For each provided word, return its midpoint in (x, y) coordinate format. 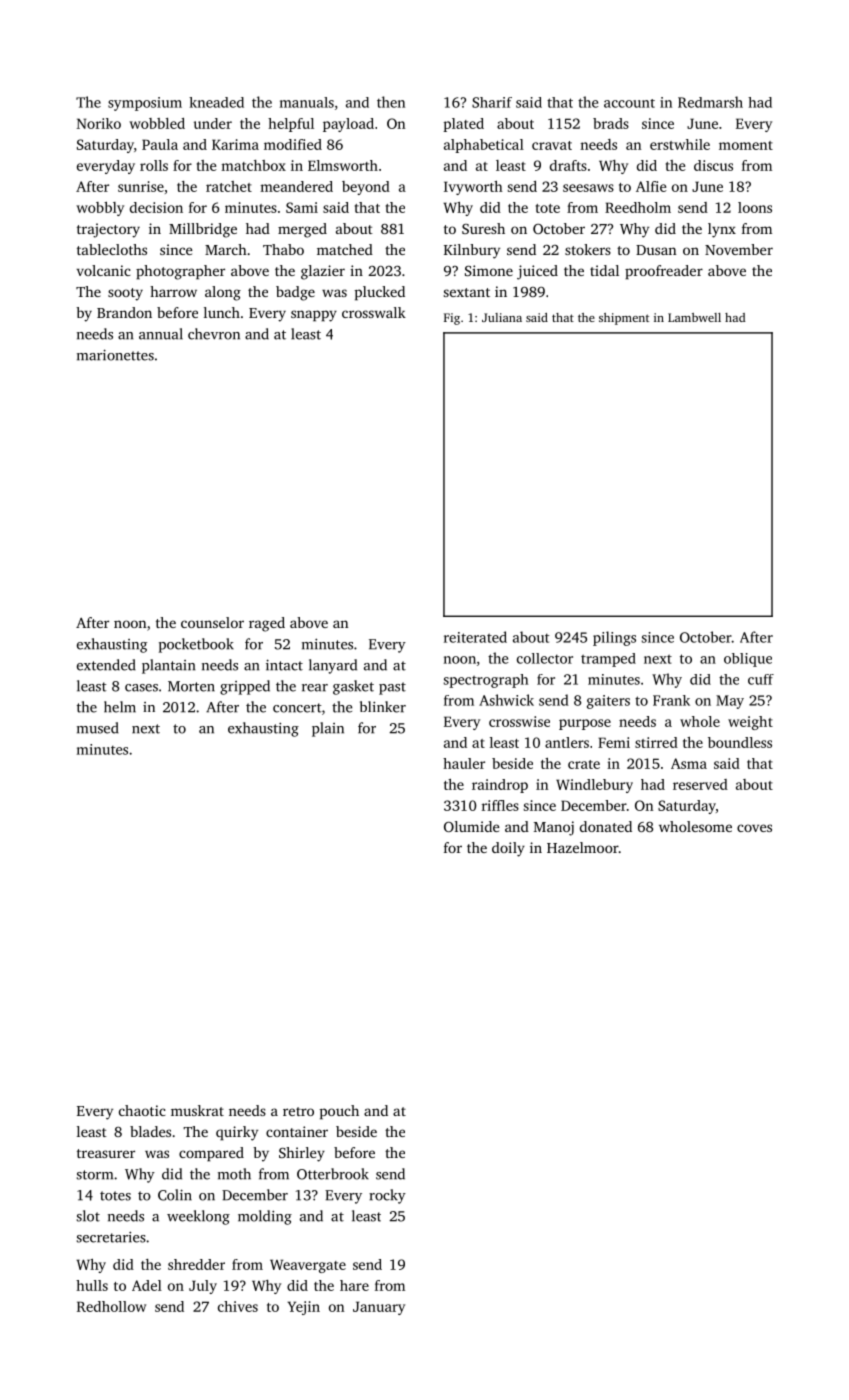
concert (297, 708)
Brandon (124, 312)
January (379, 1308)
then (391, 102)
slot (88, 1216)
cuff (761, 679)
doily (508, 849)
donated (606, 826)
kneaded (216, 102)
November (739, 249)
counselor (212, 622)
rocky (387, 1196)
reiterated (475, 637)
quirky (237, 1133)
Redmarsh (710, 102)
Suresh (483, 228)
